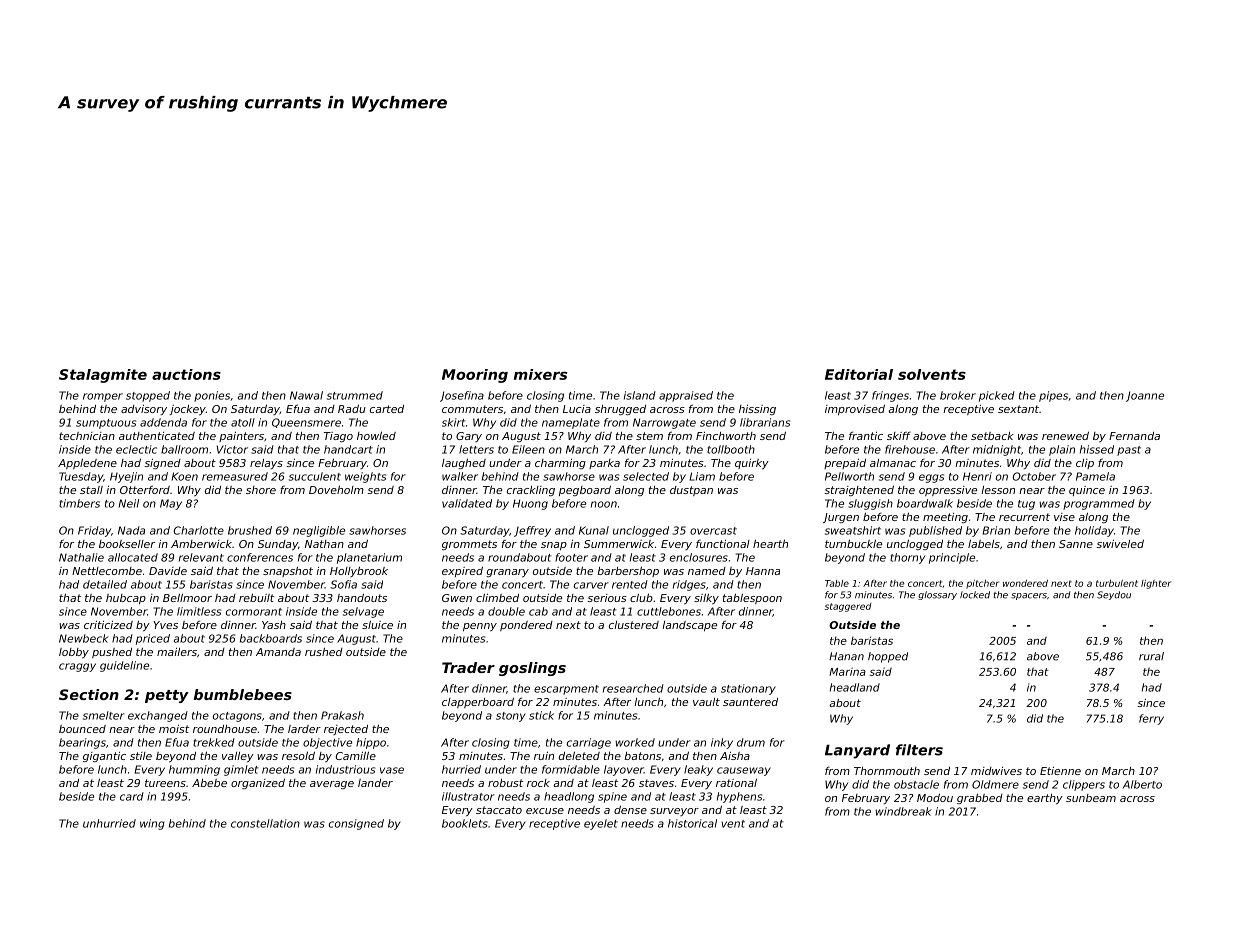  What do you see at coordinates (948, 491) in the document?
I see `oppressive` at bounding box center [948, 491].
